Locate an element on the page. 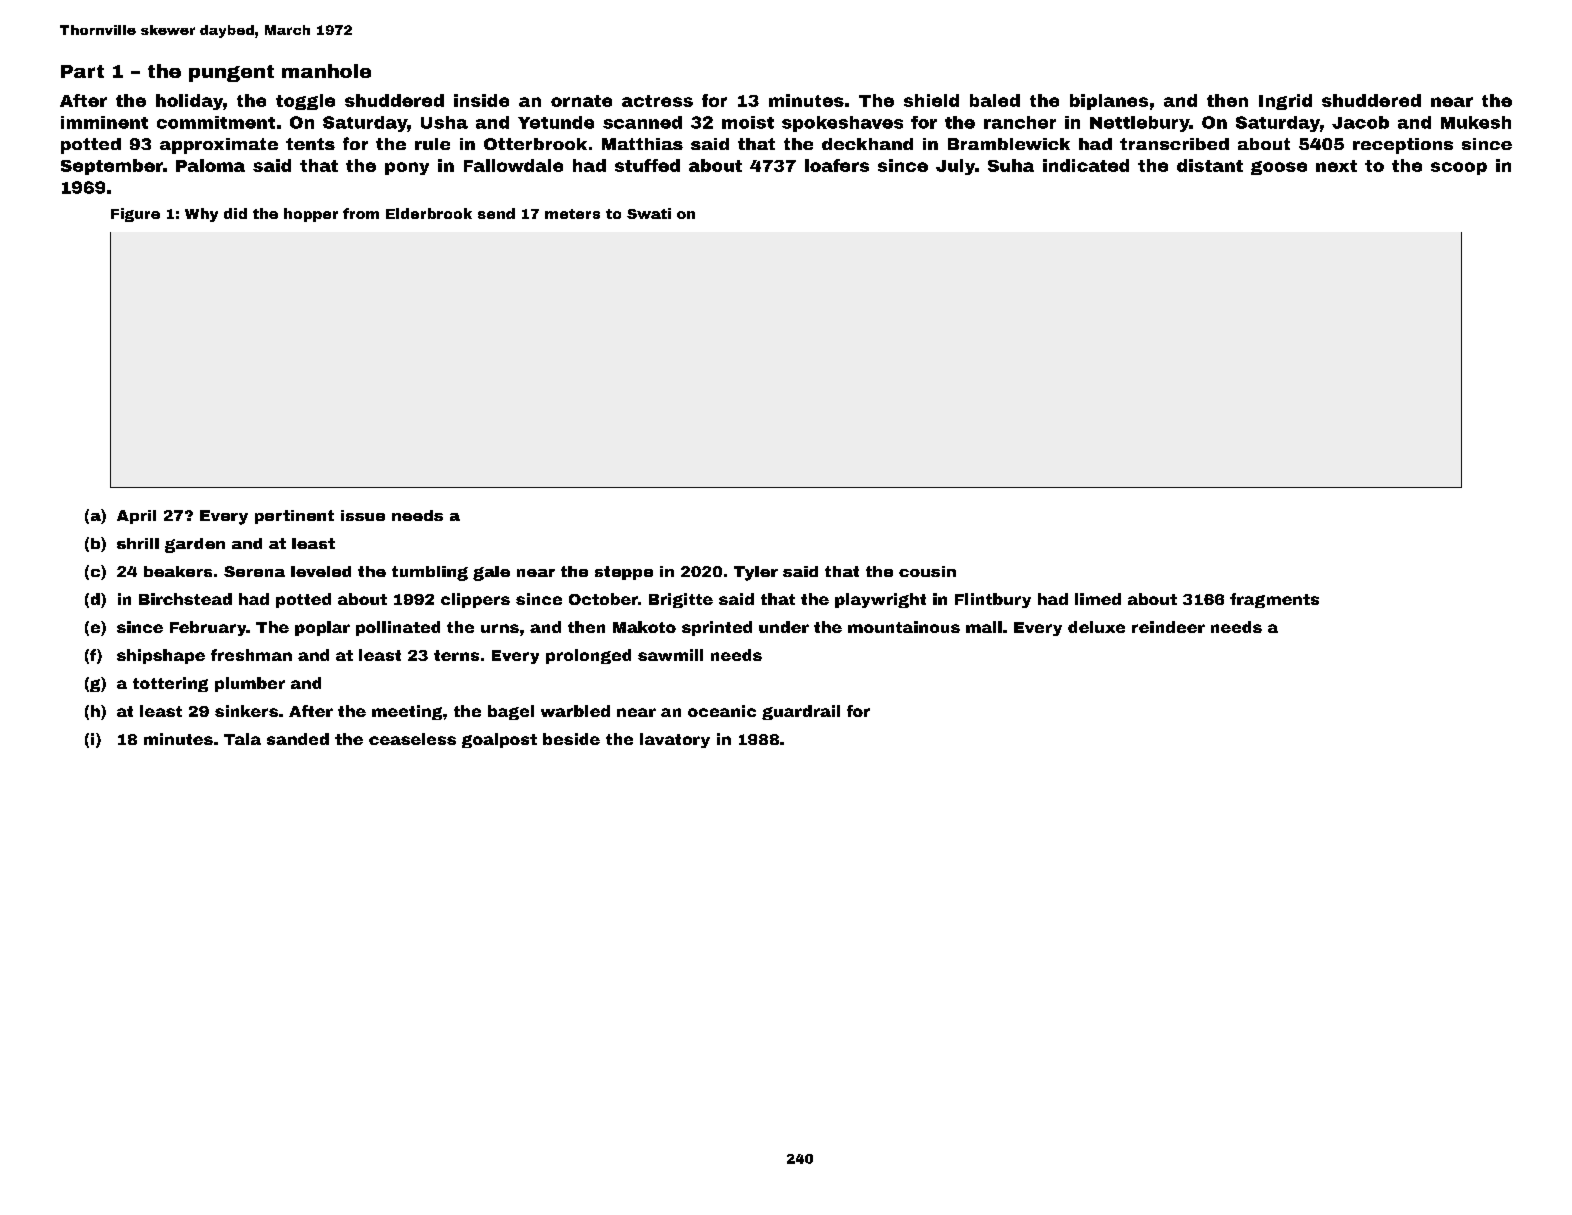  fragments is located at coordinates (1274, 600).
